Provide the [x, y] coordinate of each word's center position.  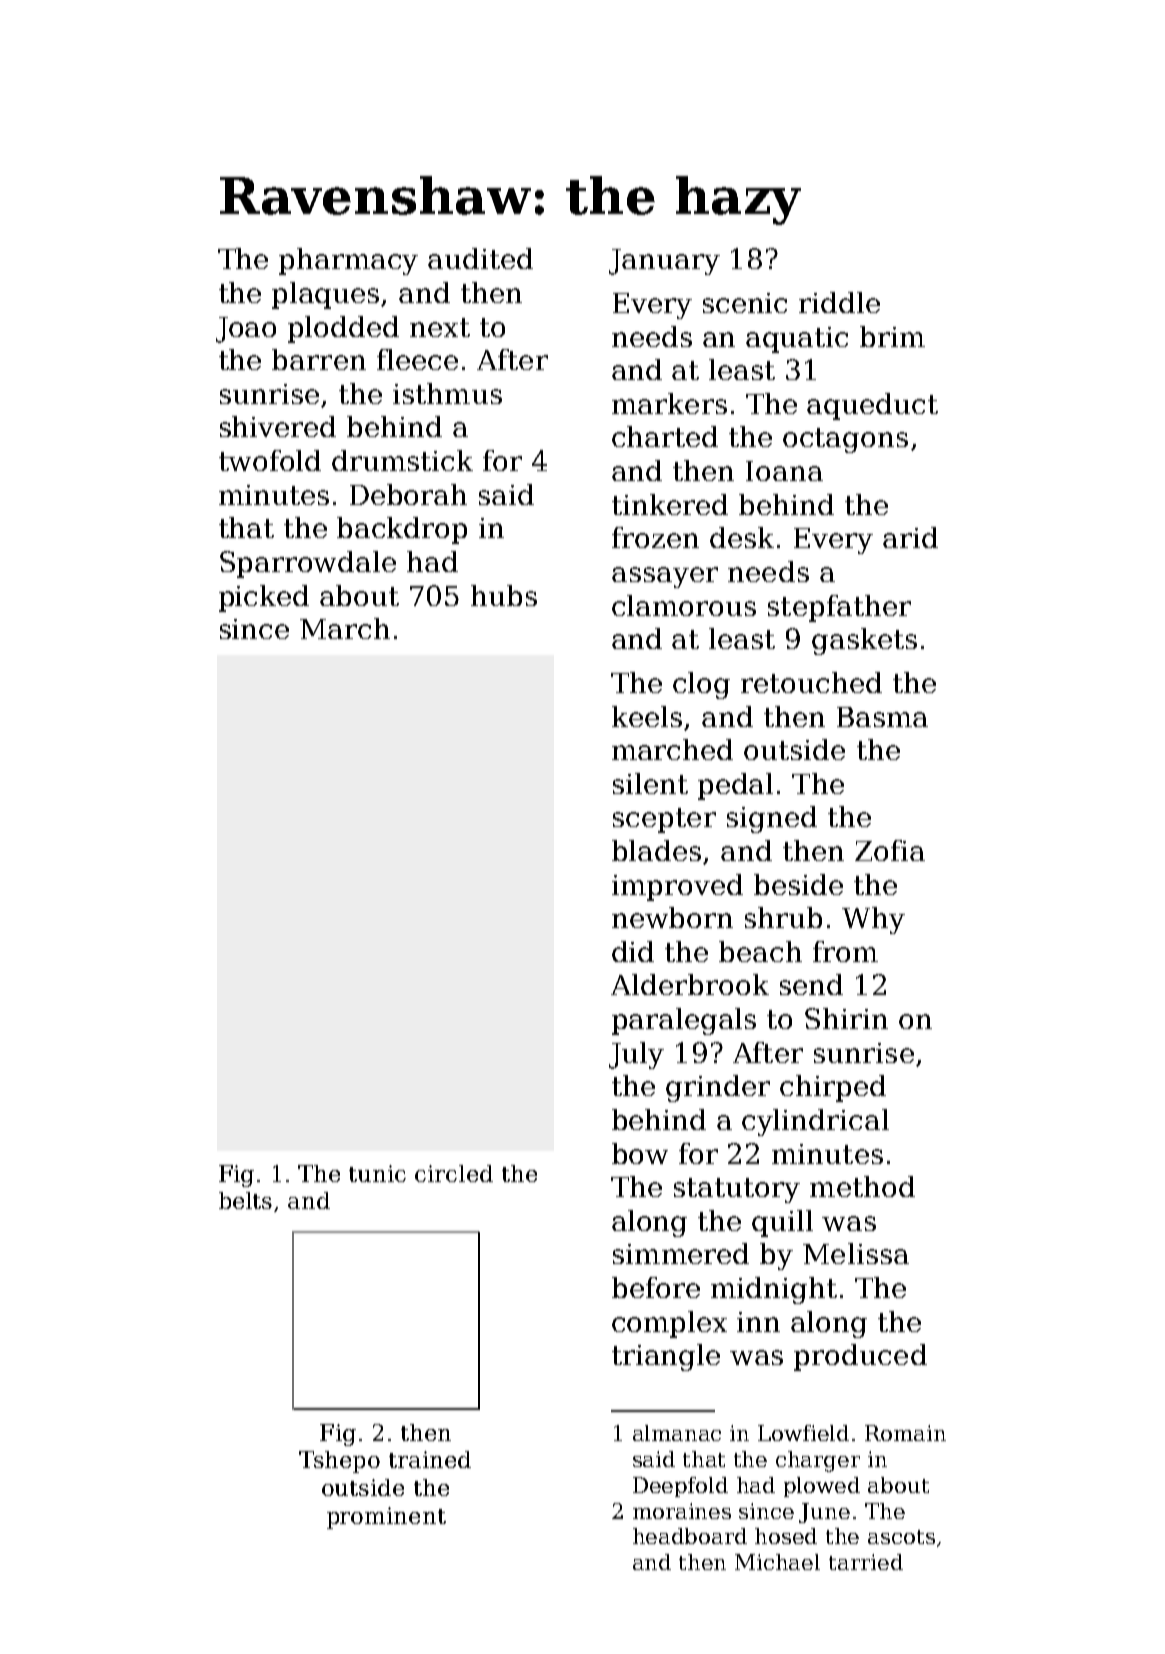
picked [264, 598]
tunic [377, 1173]
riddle [839, 302]
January [664, 262]
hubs [504, 595]
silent [650, 783]
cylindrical [815, 1122]
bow [640, 1153]
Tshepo [339, 1462]
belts [245, 1200]
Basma [882, 717]
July [636, 1055]
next [440, 327]
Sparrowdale [308, 564]
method [862, 1186]
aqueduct [872, 406]
